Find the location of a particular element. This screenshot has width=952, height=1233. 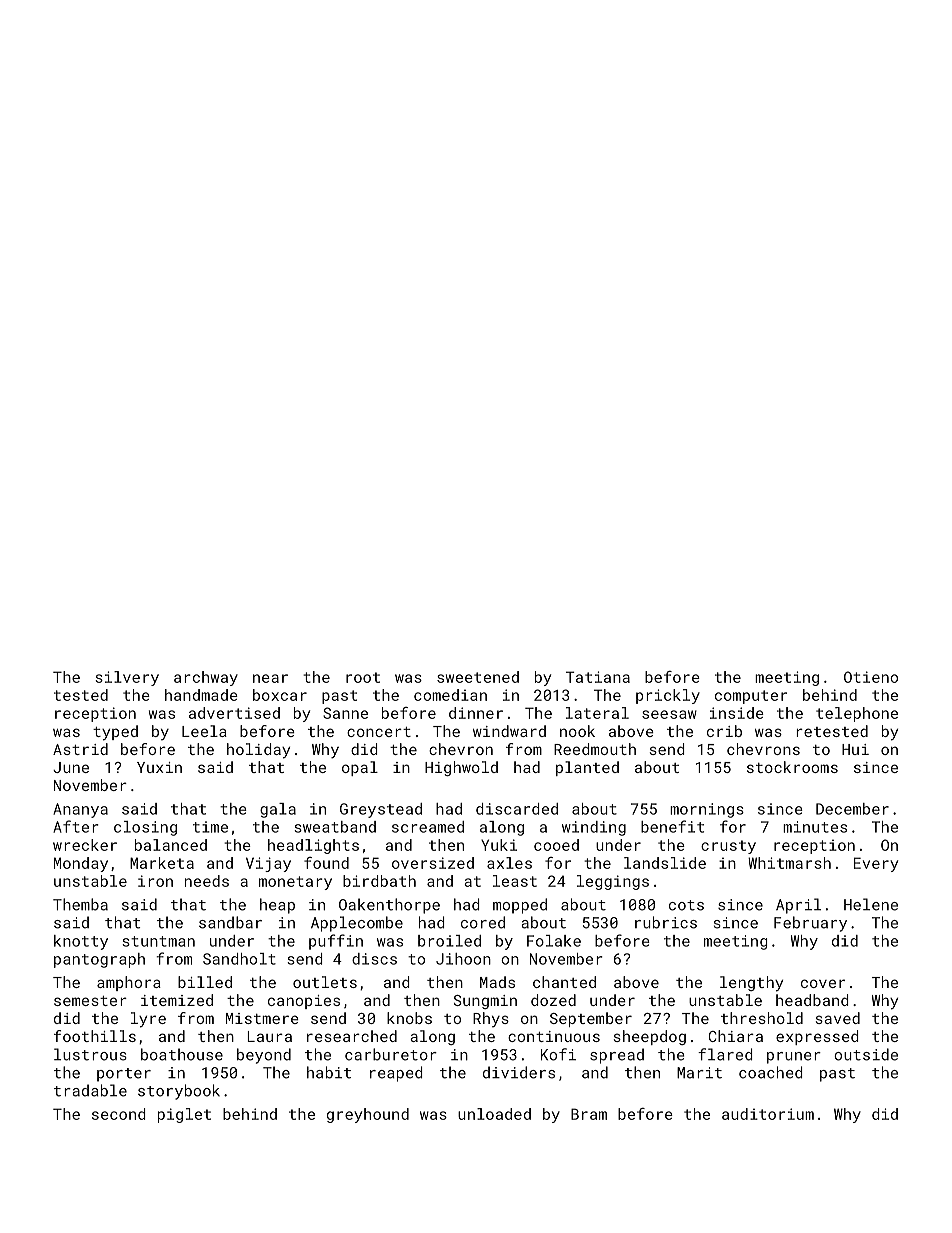

boxcar is located at coordinates (280, 695).
